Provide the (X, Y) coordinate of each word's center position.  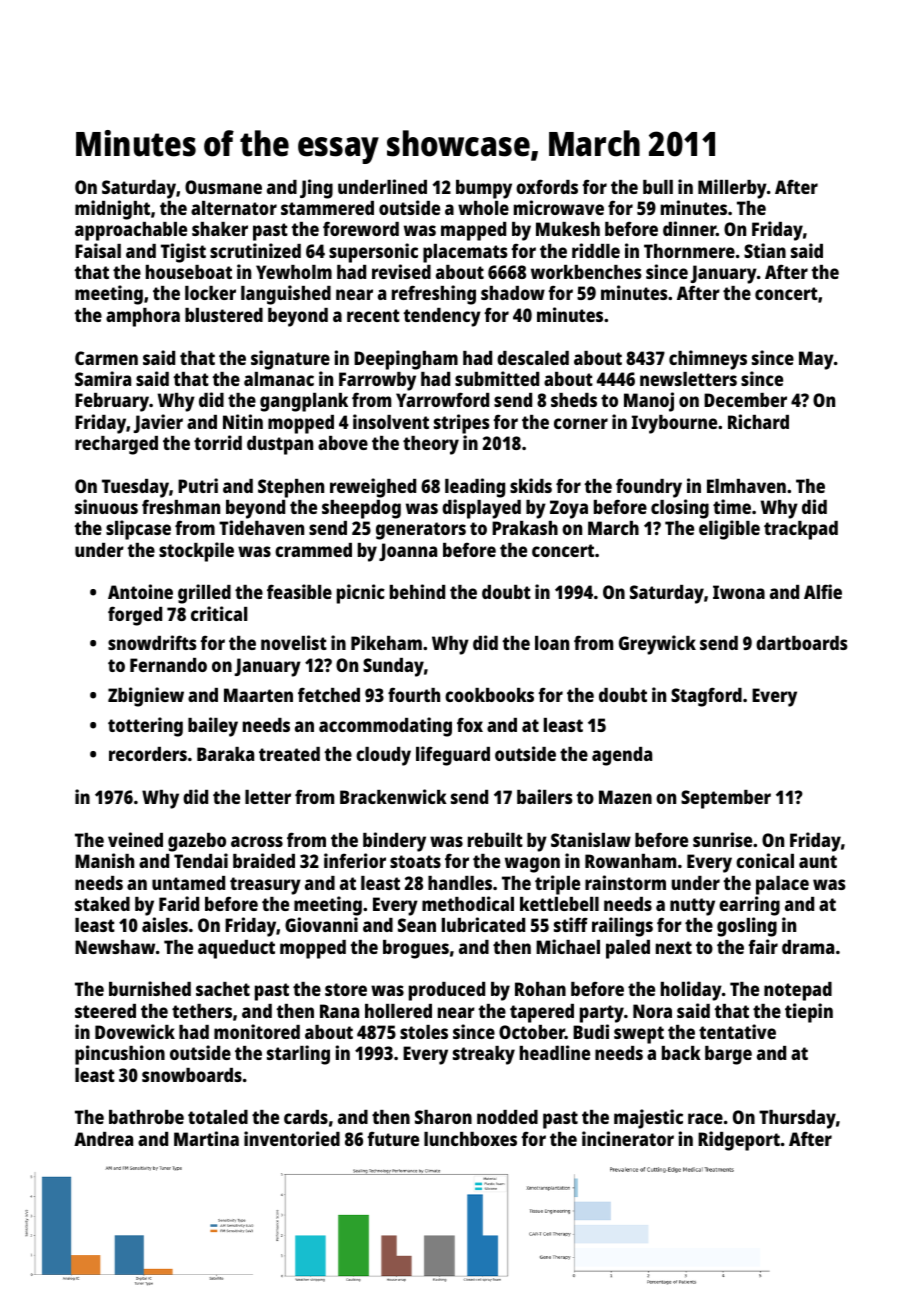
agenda (622, 756)
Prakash (525, 528)
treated (289, 754)
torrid (218, 442)
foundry (649, 488)
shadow (513, 293)
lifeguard (453, 756)
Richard (758, 421)
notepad (798, 991)
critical (219, 613)
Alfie (823, 591)
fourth (414, 694)
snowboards (192, 1075)
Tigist (183, 253)
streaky (484, 1055)
